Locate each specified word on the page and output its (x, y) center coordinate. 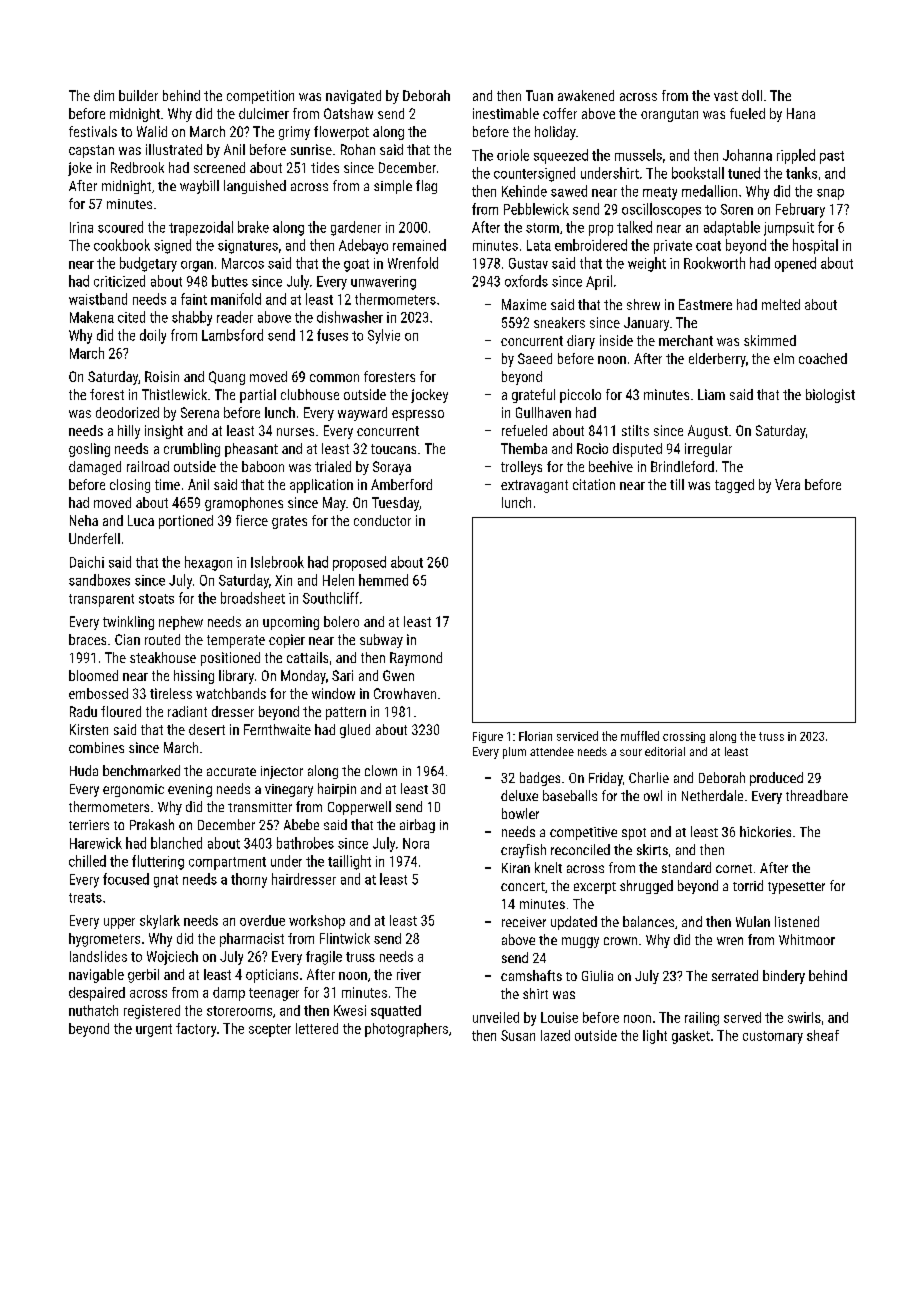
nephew (181, 623)
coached (823, 358)
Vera (787, 484)
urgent (154, 1030)
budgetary (148, 264)
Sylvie (384, 336)
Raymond (416, 659)
